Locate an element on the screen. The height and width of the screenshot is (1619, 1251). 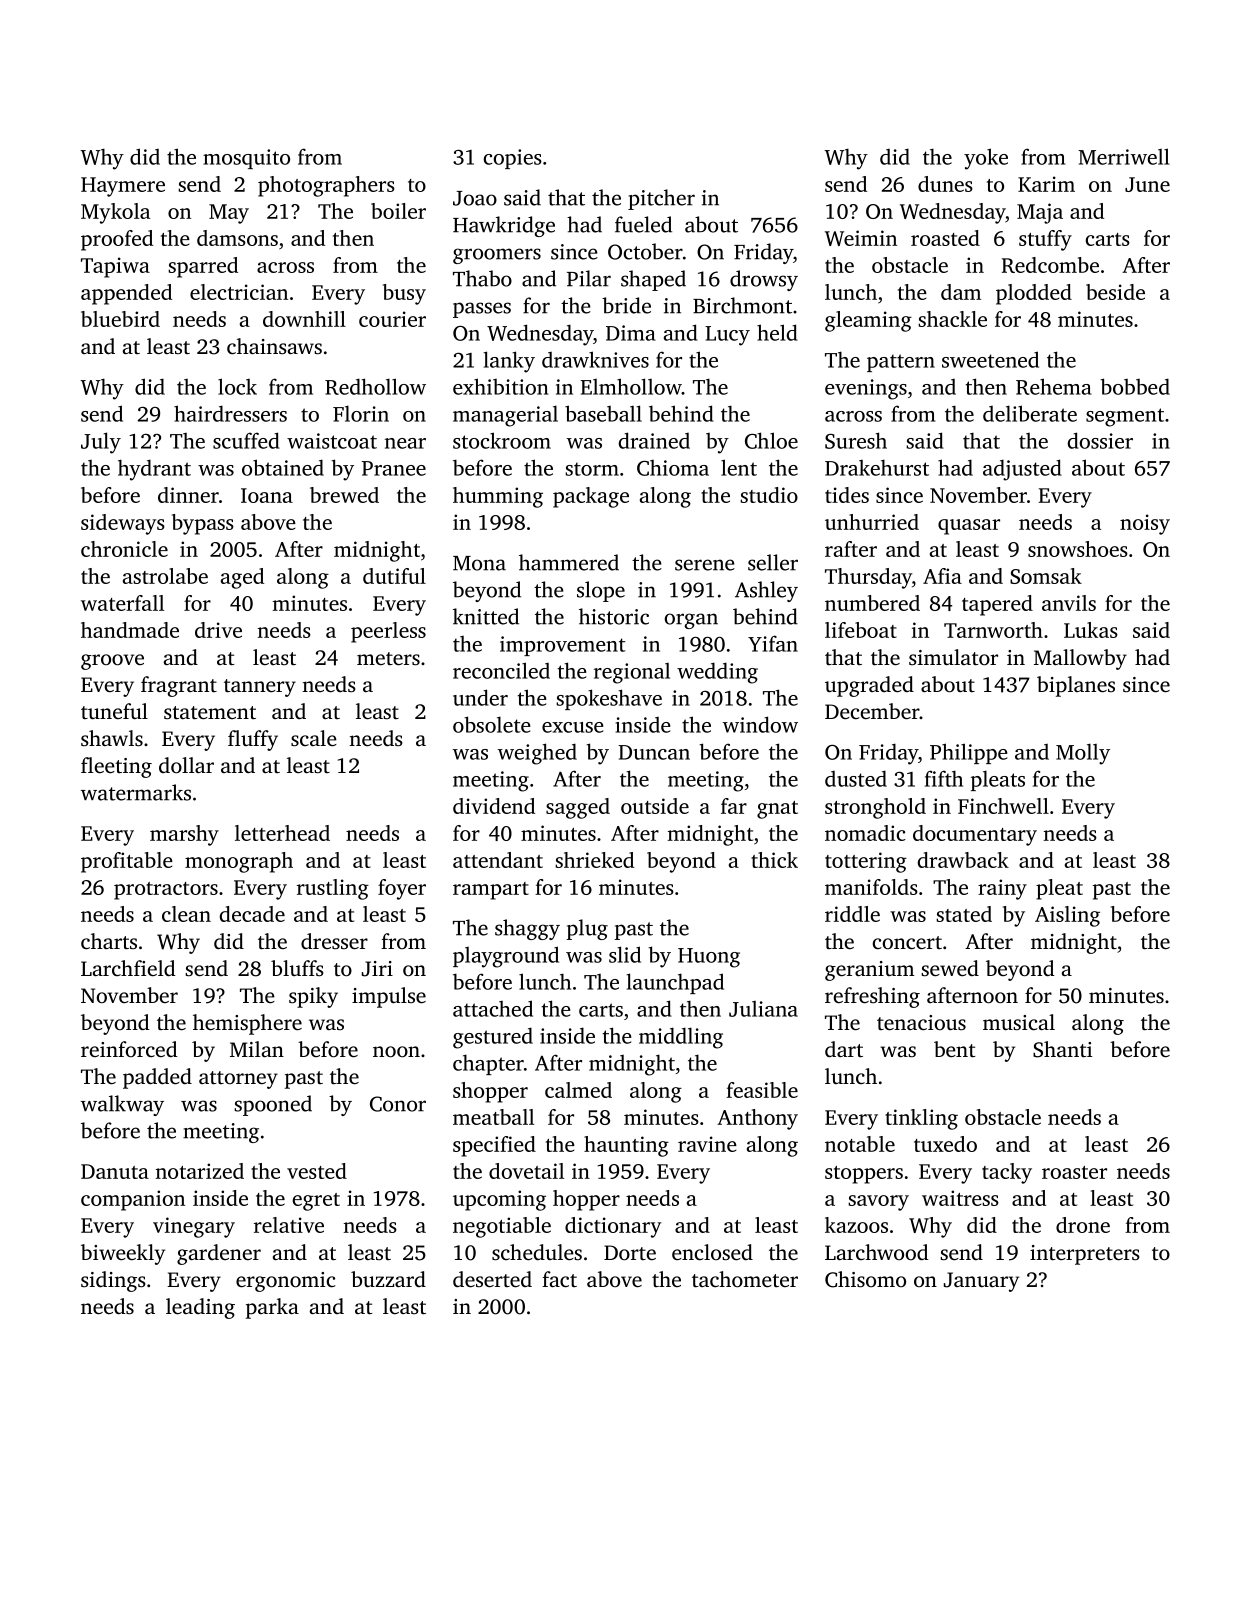
humming is located at coordinates (498, 497).
